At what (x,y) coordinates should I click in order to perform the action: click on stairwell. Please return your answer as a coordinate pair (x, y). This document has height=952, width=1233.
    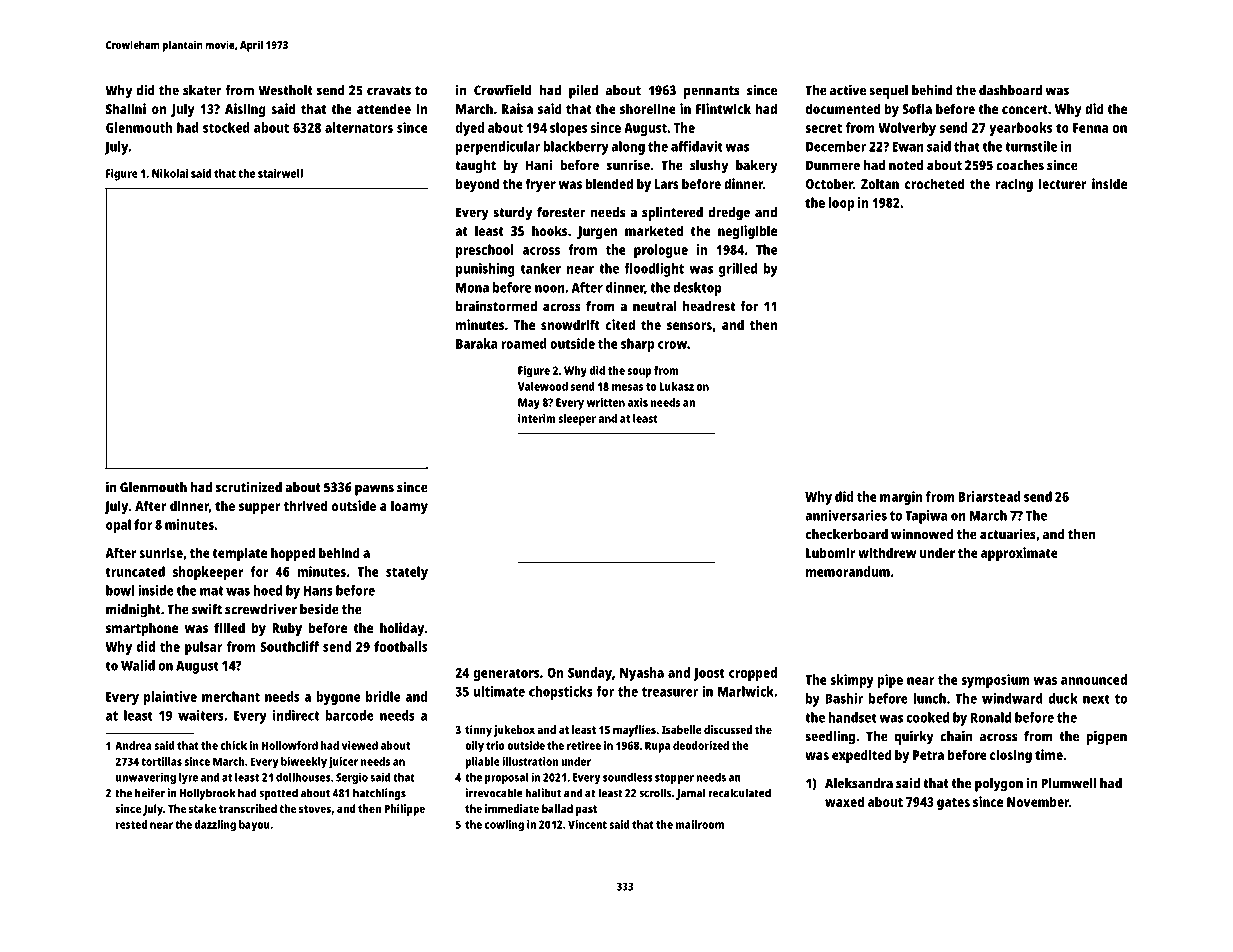
    Looking at the image, I should click on (280, 173).
